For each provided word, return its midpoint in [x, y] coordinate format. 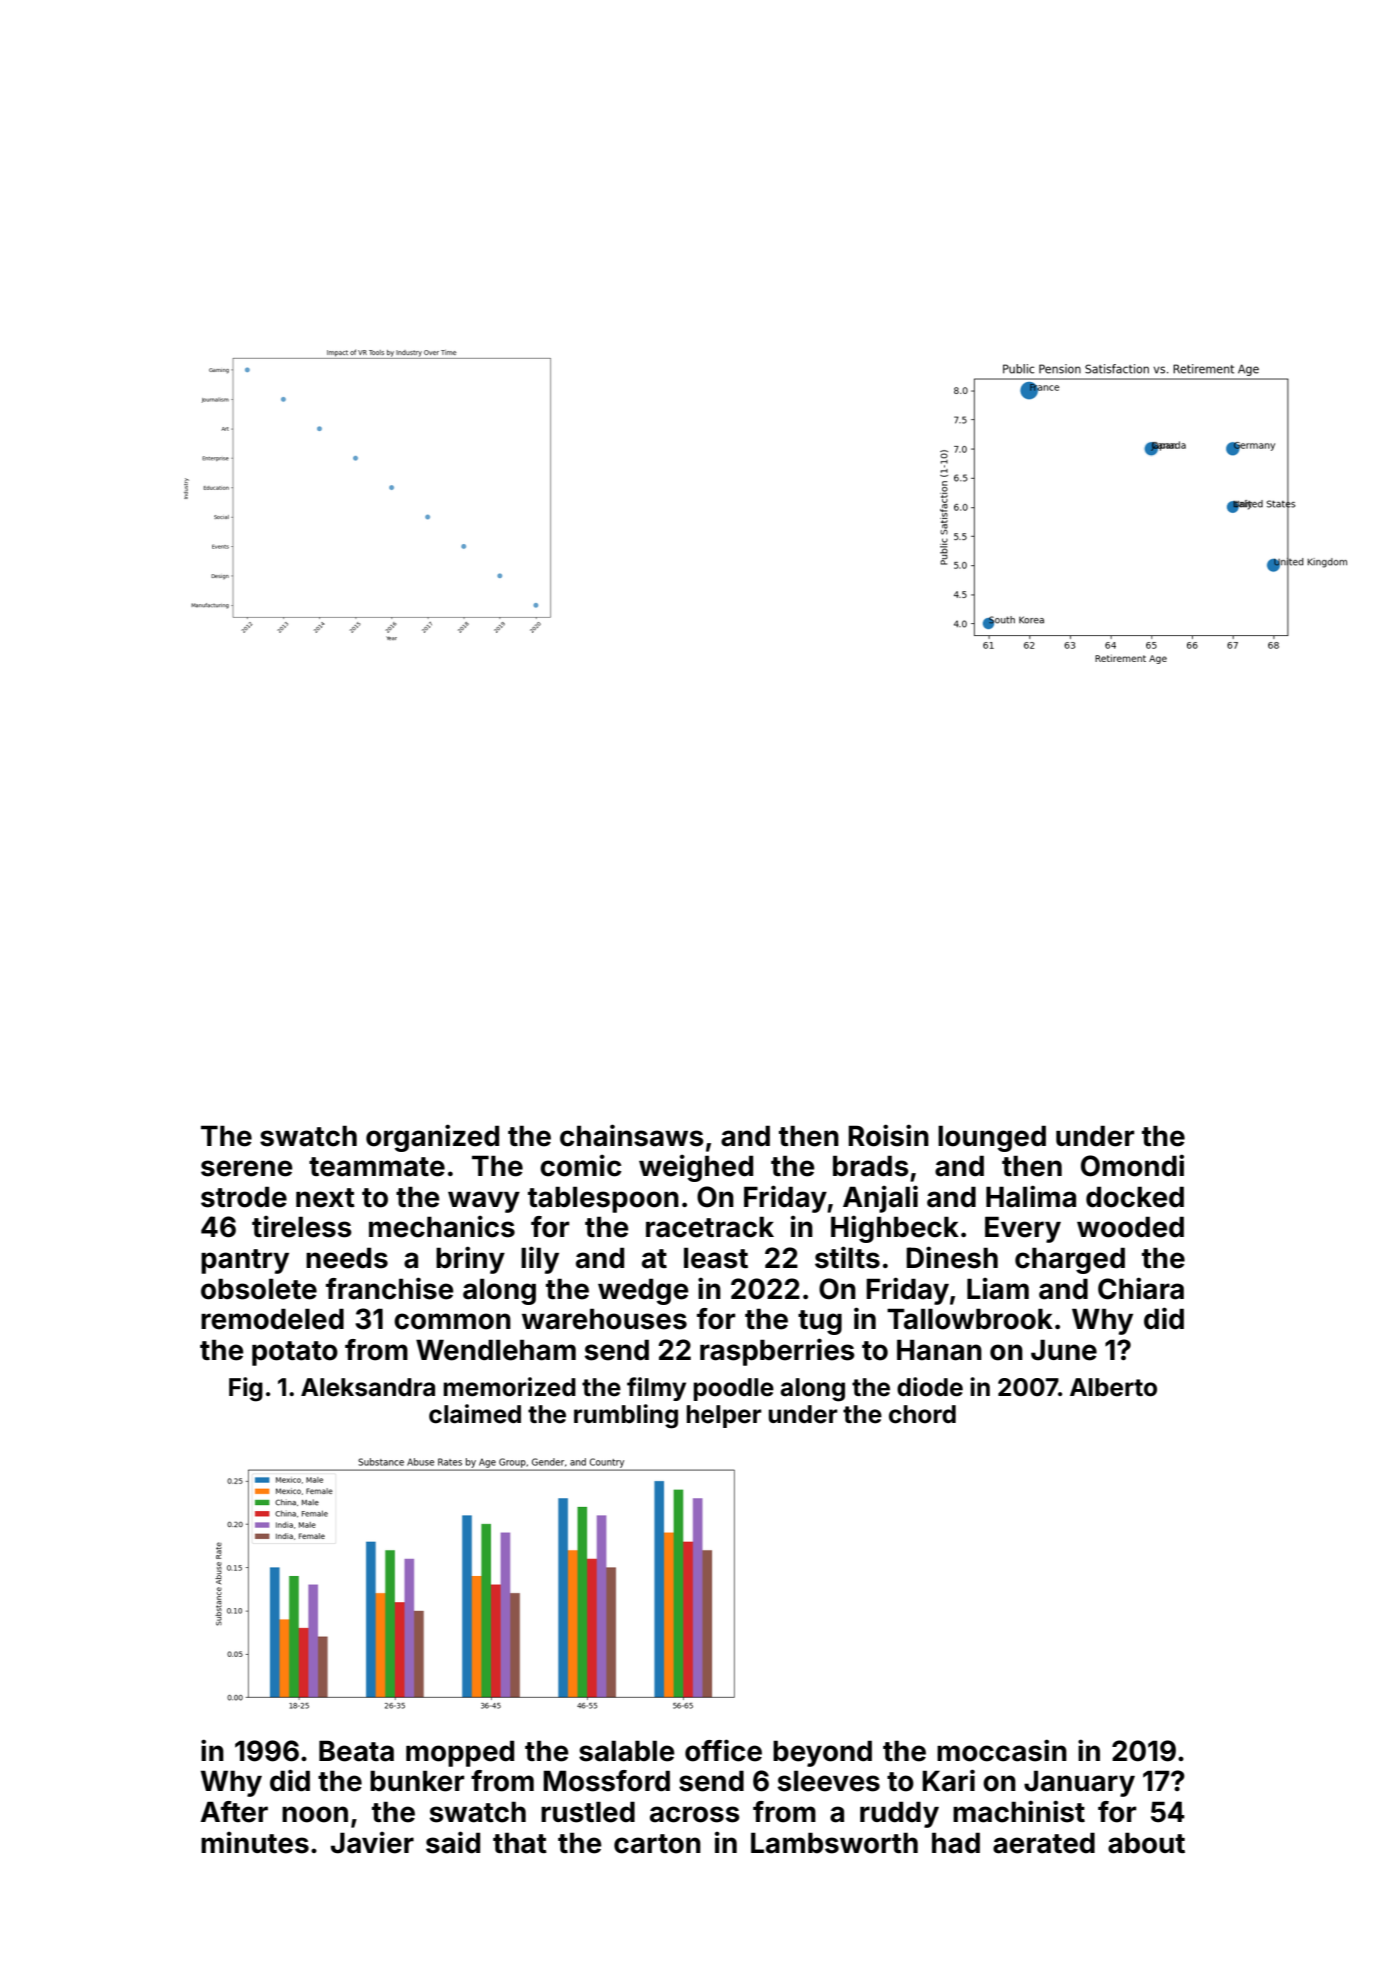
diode [930, 1387]
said [453, 1842]
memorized [510, 1387]
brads [871, 1166]
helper [724, 1416]
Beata [356, 1751]
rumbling [626, 1416]
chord [922, 1414]
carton [657, 1844]
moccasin [1002, 1750]
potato [295, 1353]
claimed [475, 1414]
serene [247, 1168]
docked [1135, 1197]
